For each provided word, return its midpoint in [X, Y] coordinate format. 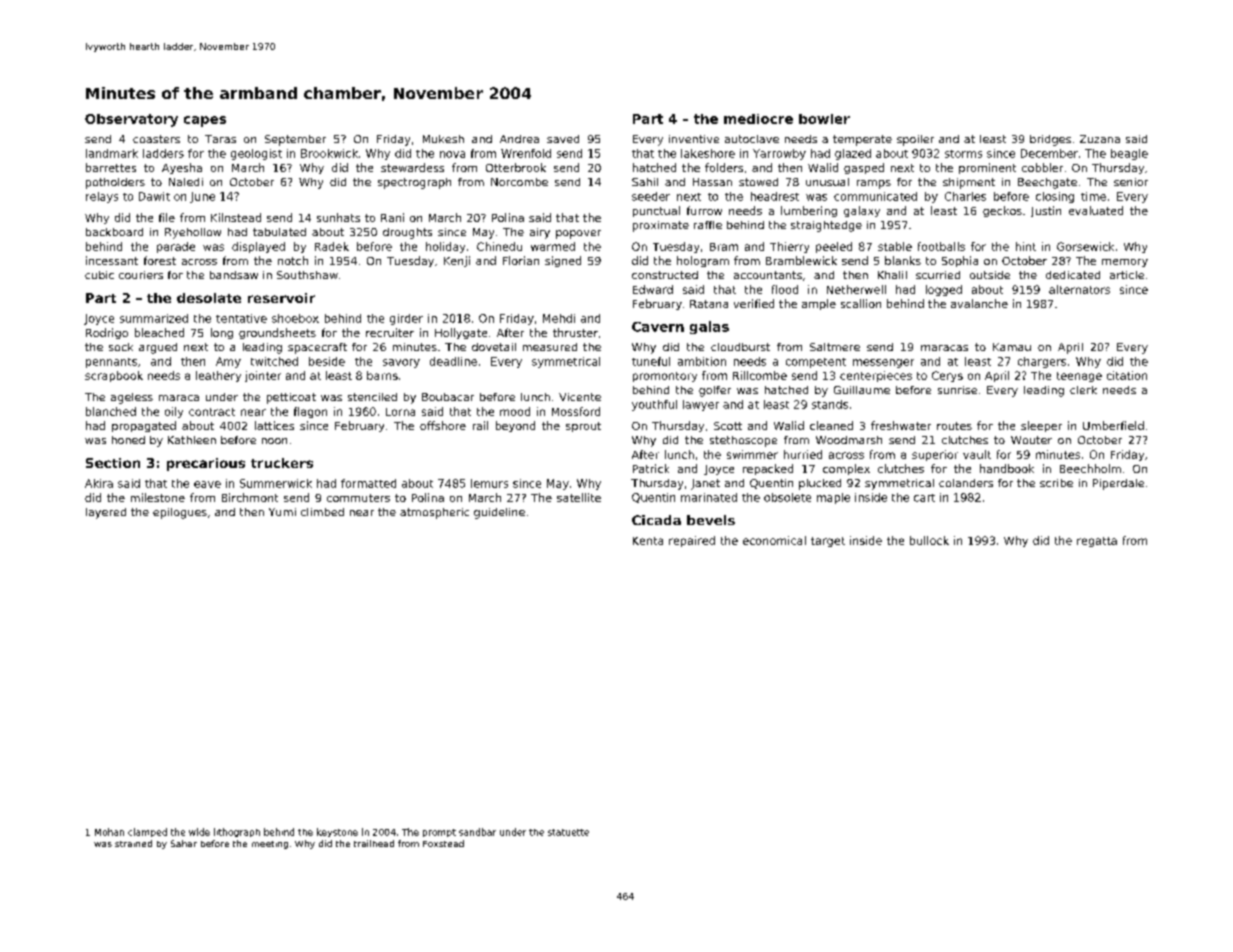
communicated [875, 196]
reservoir [281, 298]
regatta [1097, 542]
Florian [521, 260]
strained [133, 843]
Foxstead [443, 843]
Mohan [109, 832]
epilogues [180, 513]
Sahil [645, 182]
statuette [568, 832]
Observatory [131, 120]
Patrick [651, 468]
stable [895, 246]
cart [924, 498]
